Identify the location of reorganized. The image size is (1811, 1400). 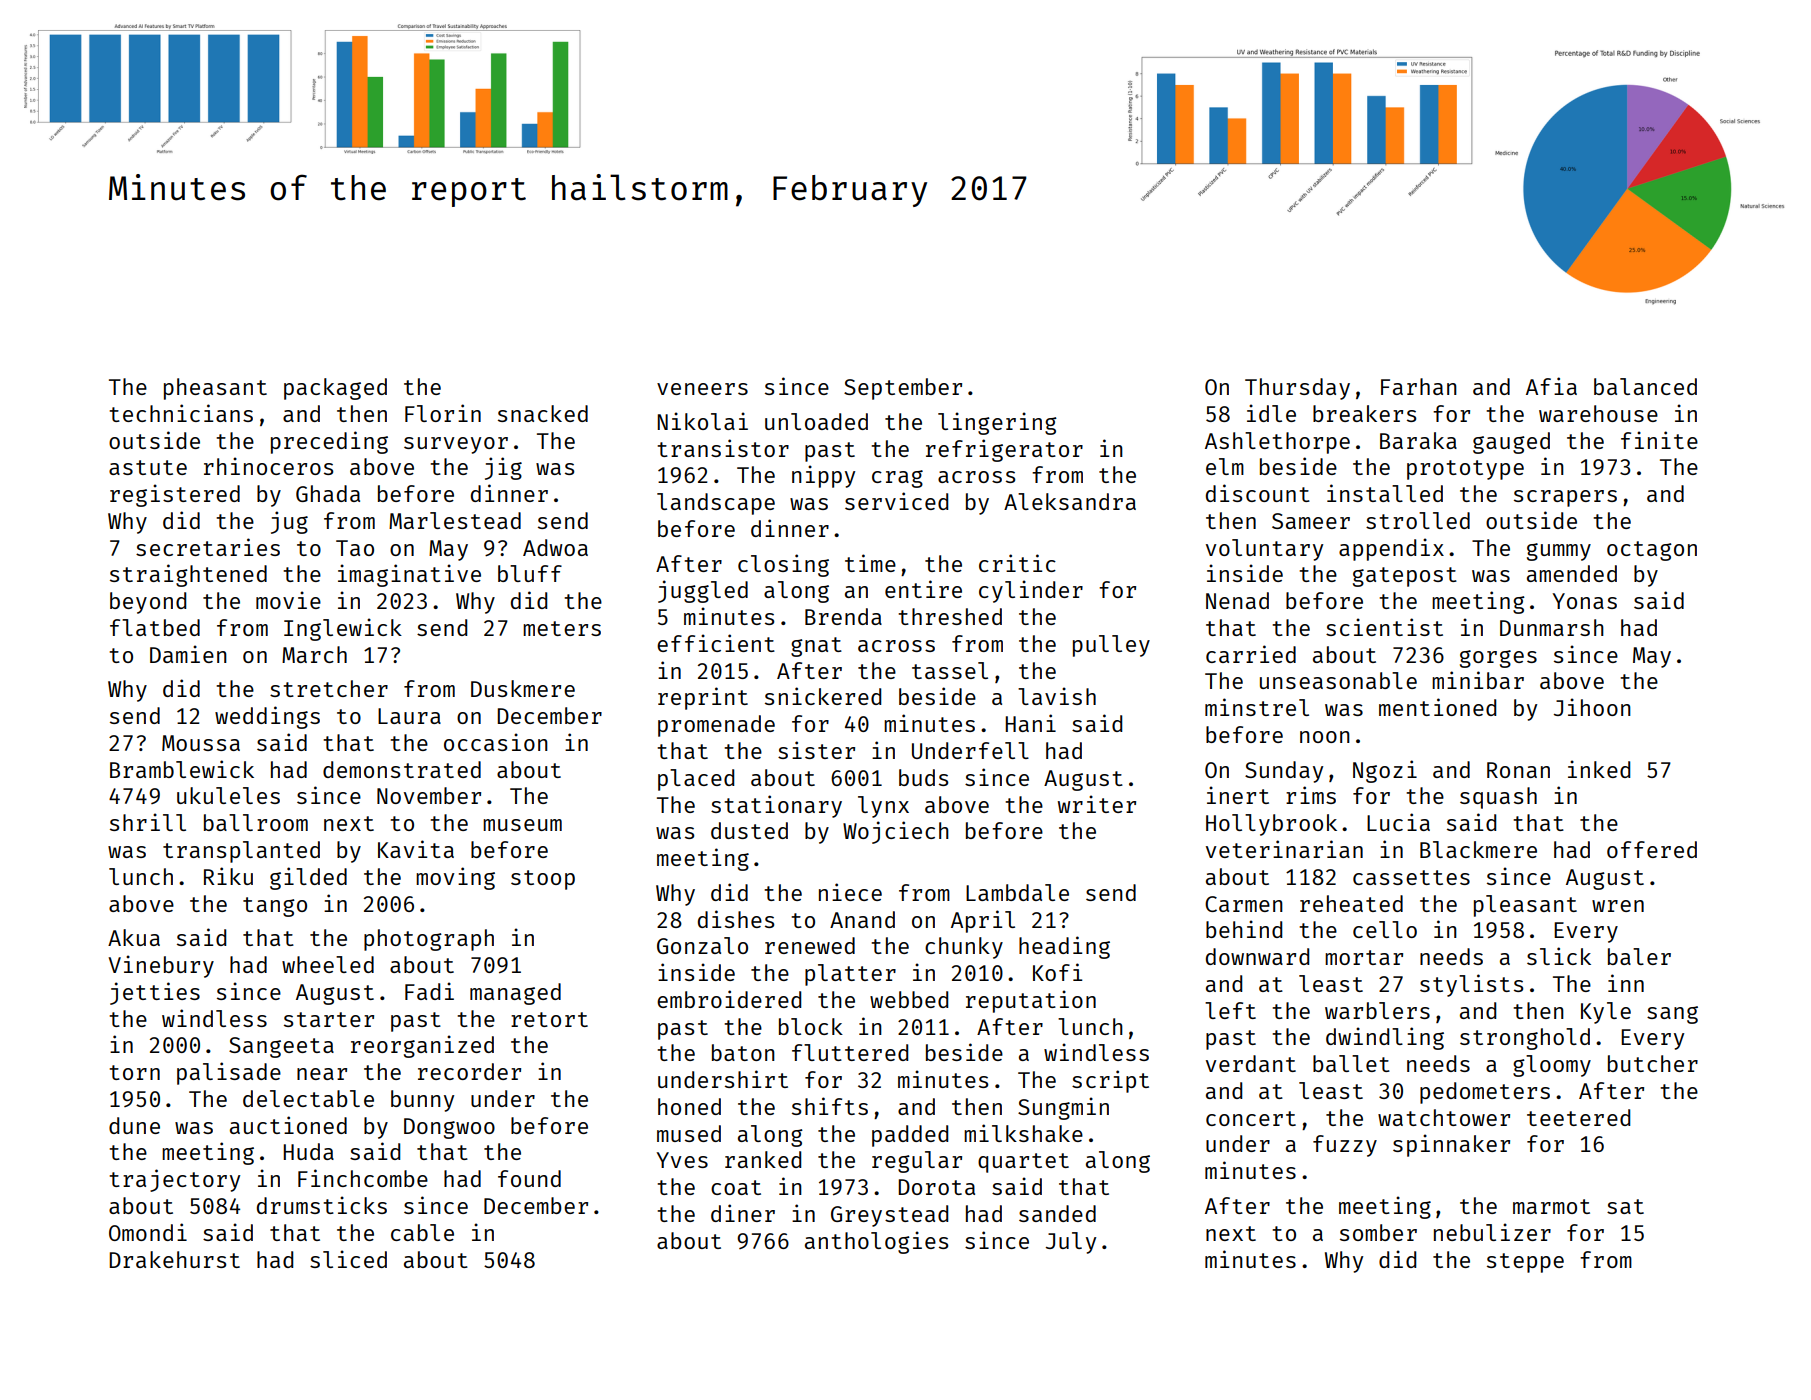
(422, 1046).
